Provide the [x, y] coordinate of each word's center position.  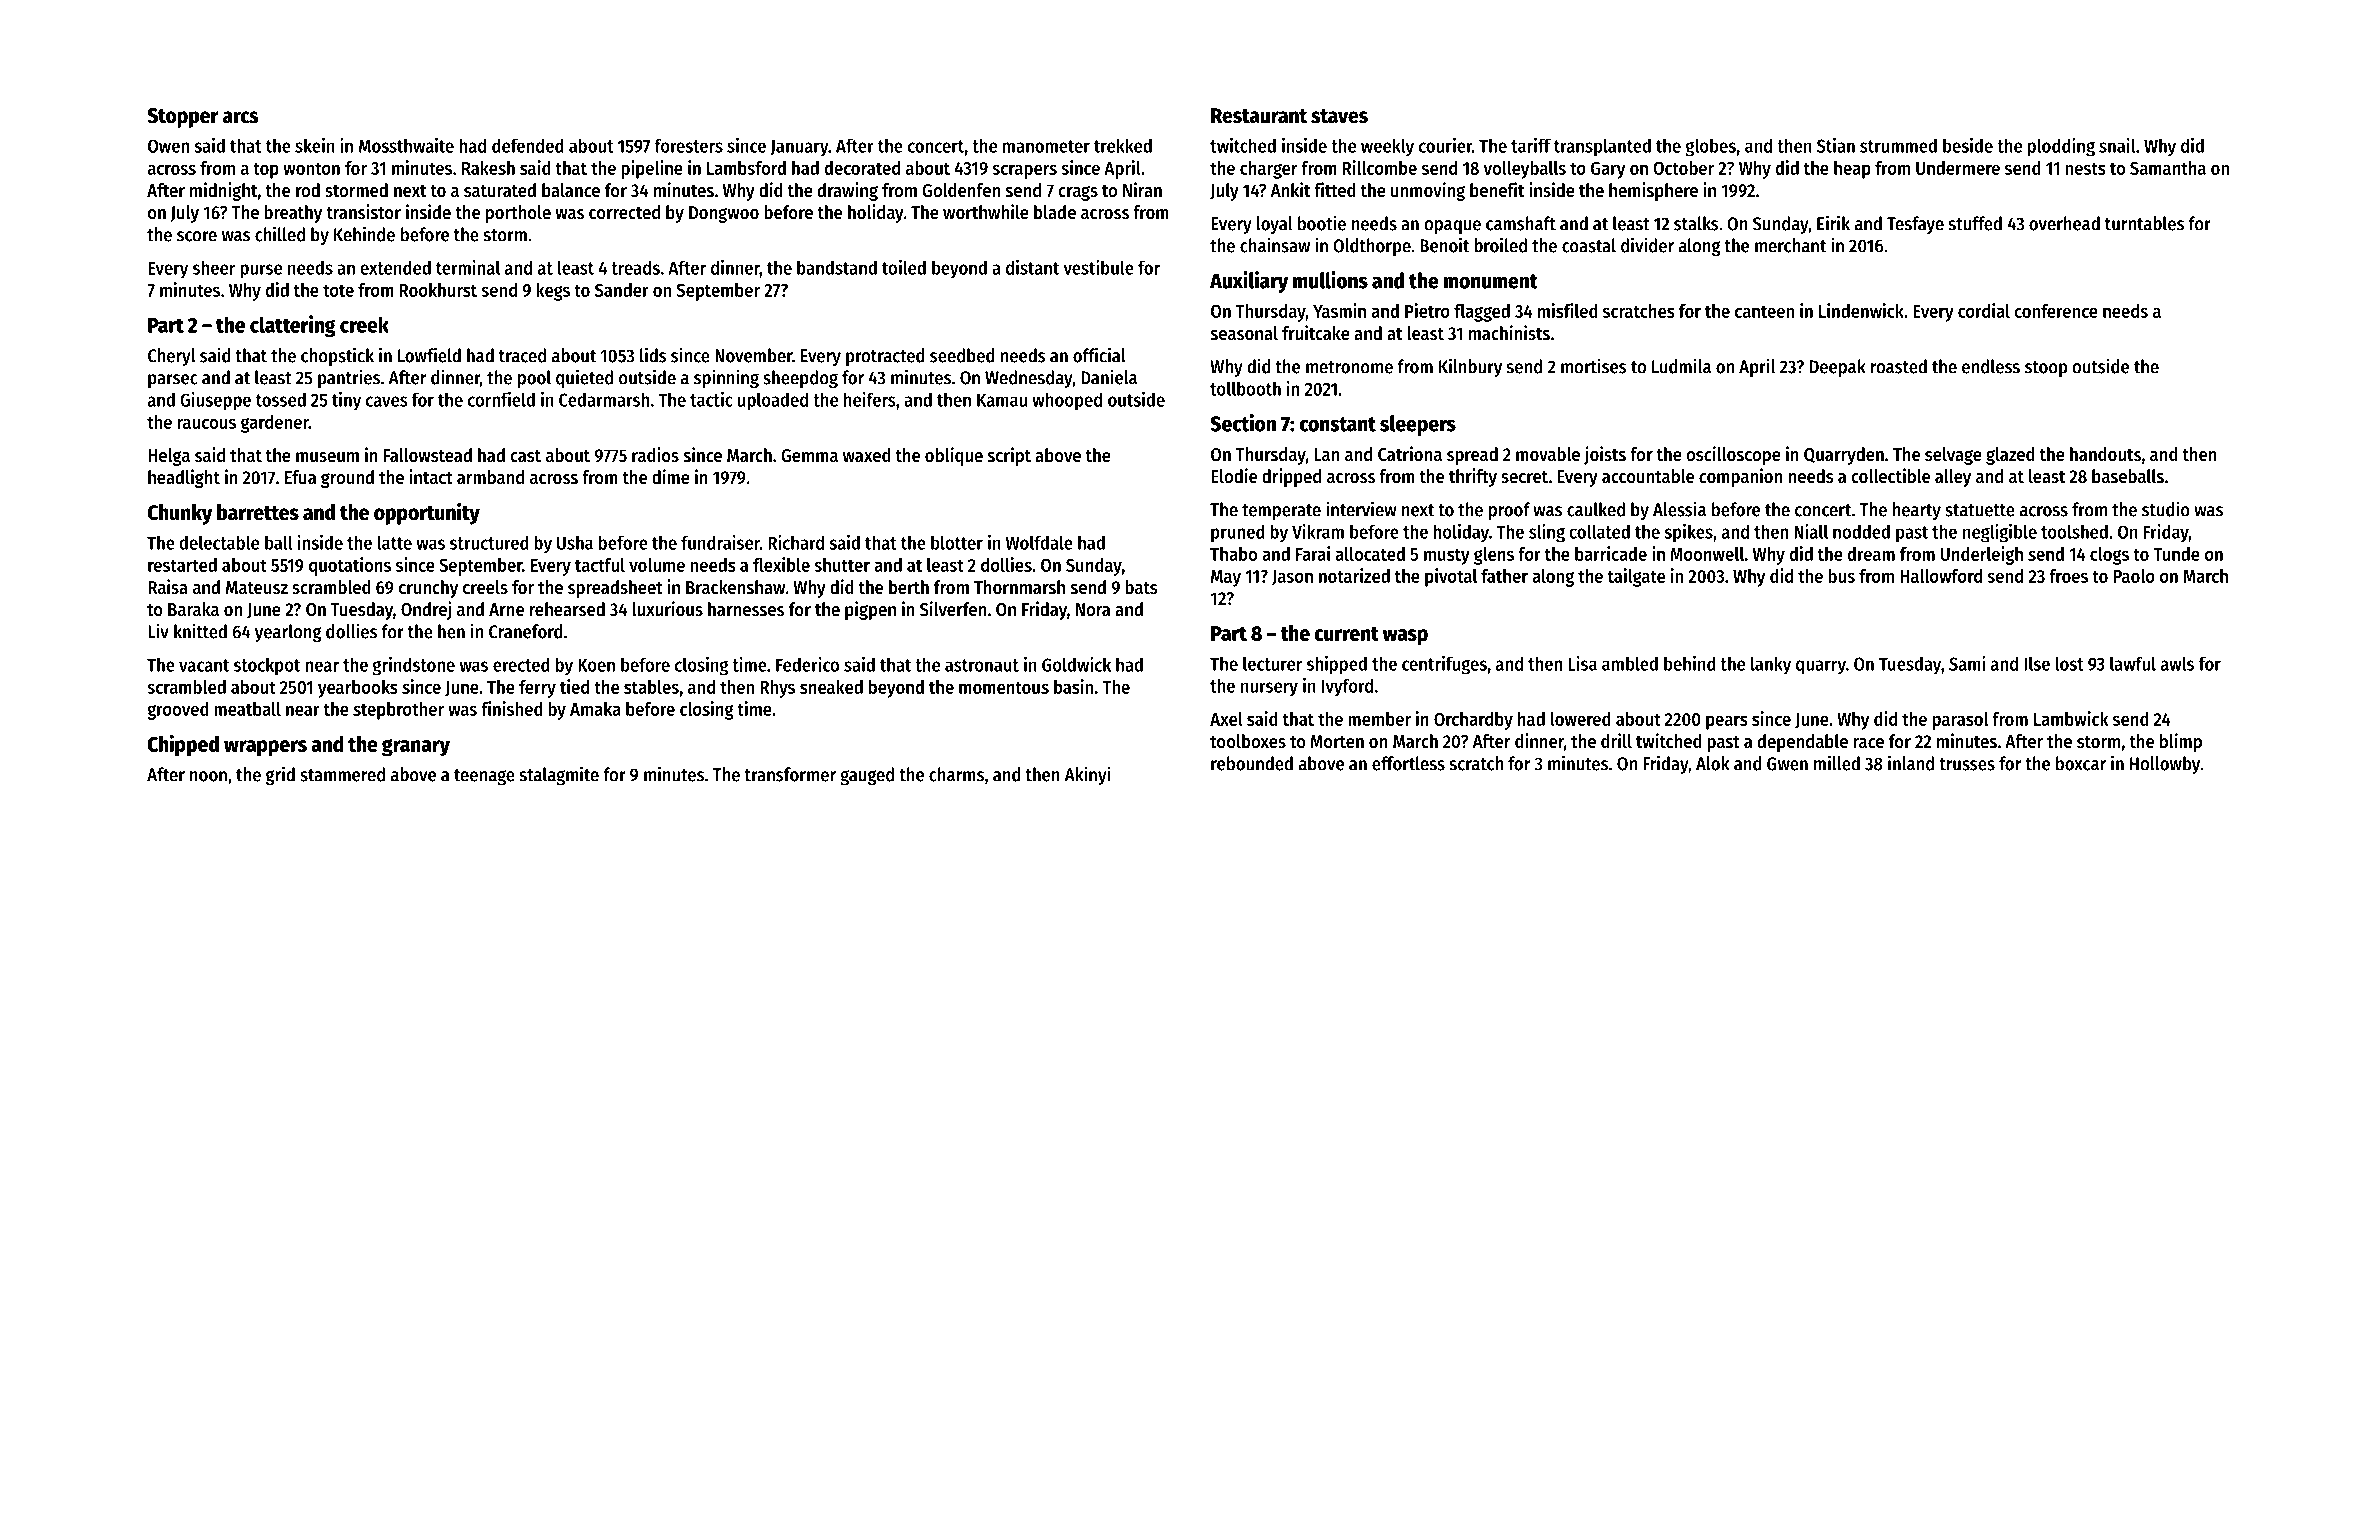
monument [1491, 281]
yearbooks [358, 689]
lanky [1771, 665]
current [1346, 634]
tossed [281, 399]
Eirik [1833, 223]
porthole [518, 214]
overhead [2064, 223]
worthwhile [986, 212]
